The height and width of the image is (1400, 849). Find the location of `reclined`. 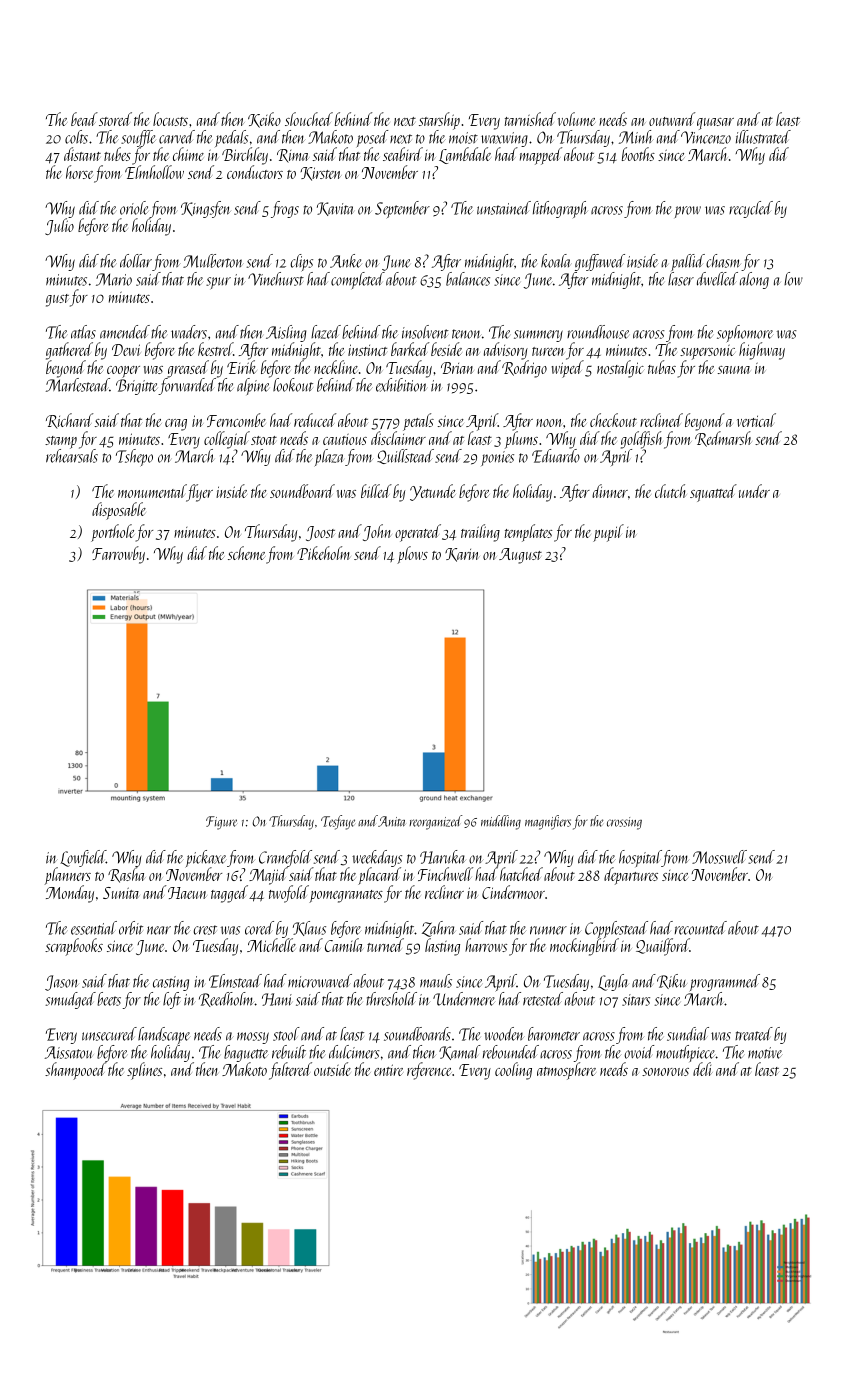

reclined is located at coordinates (661, 420).
